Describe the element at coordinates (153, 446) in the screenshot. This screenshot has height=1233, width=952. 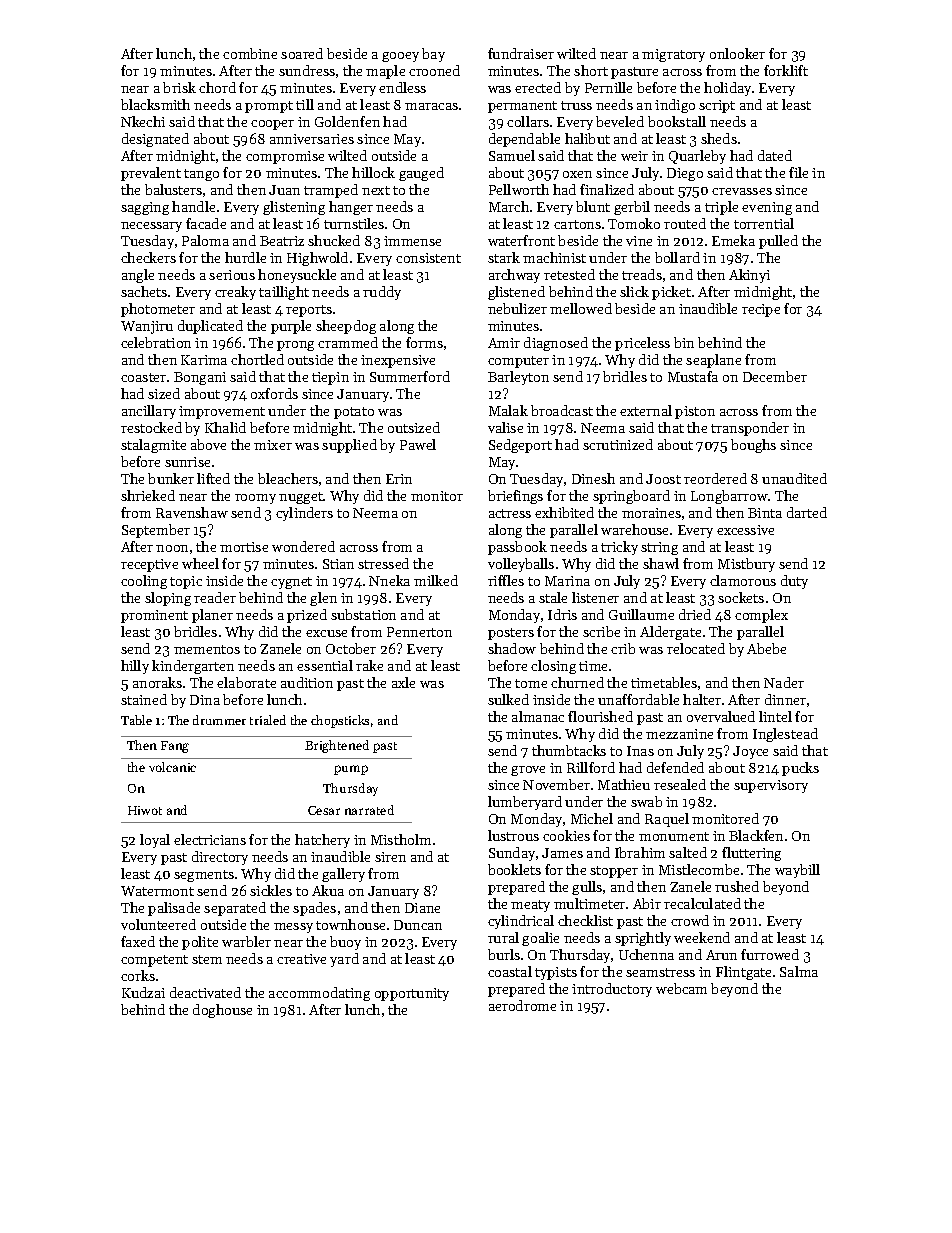
I see `stalagmite` at that location.
